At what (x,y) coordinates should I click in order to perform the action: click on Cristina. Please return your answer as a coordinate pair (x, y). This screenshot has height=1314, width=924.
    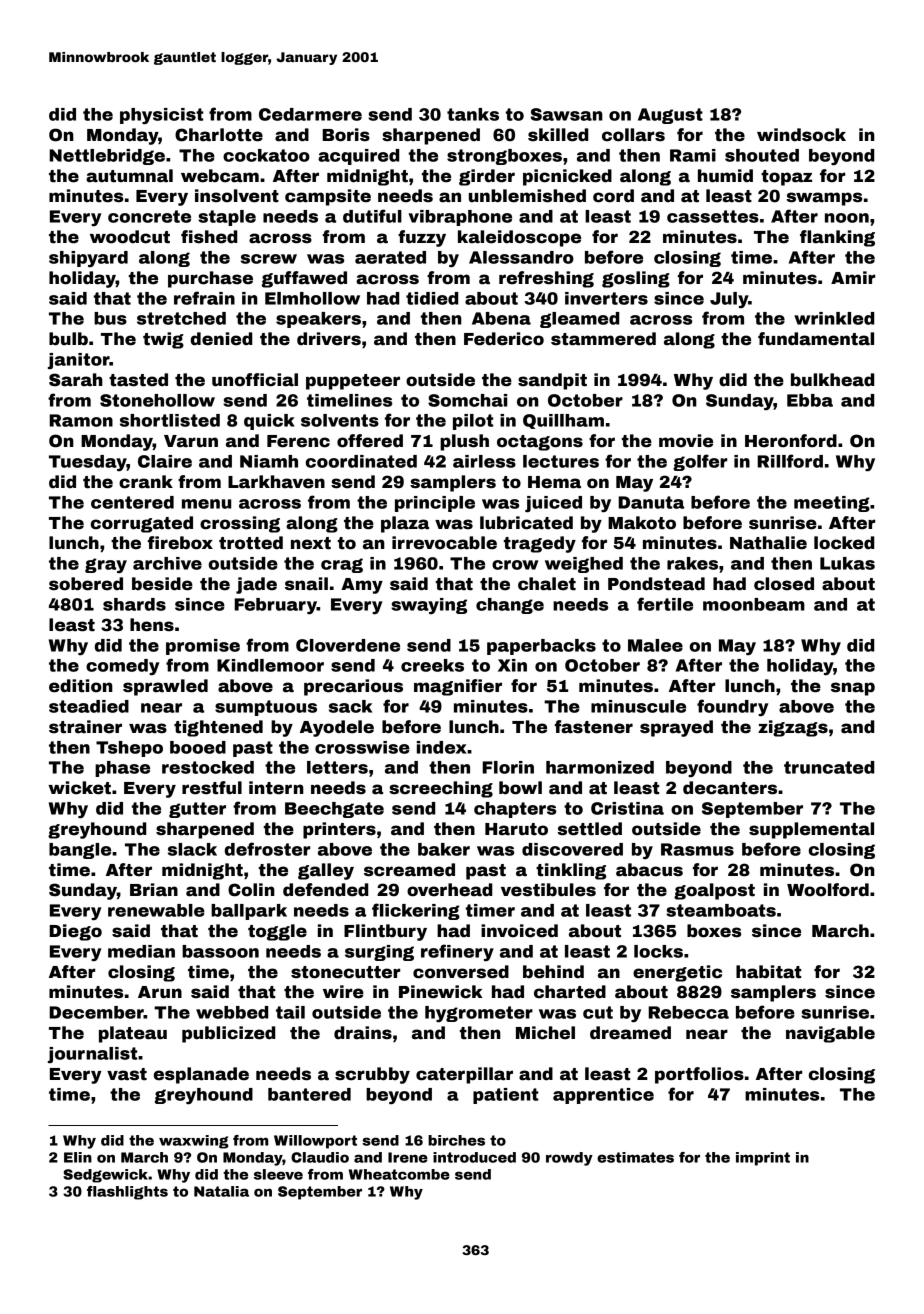
    Looking at the image, I should click on (627, 808).
